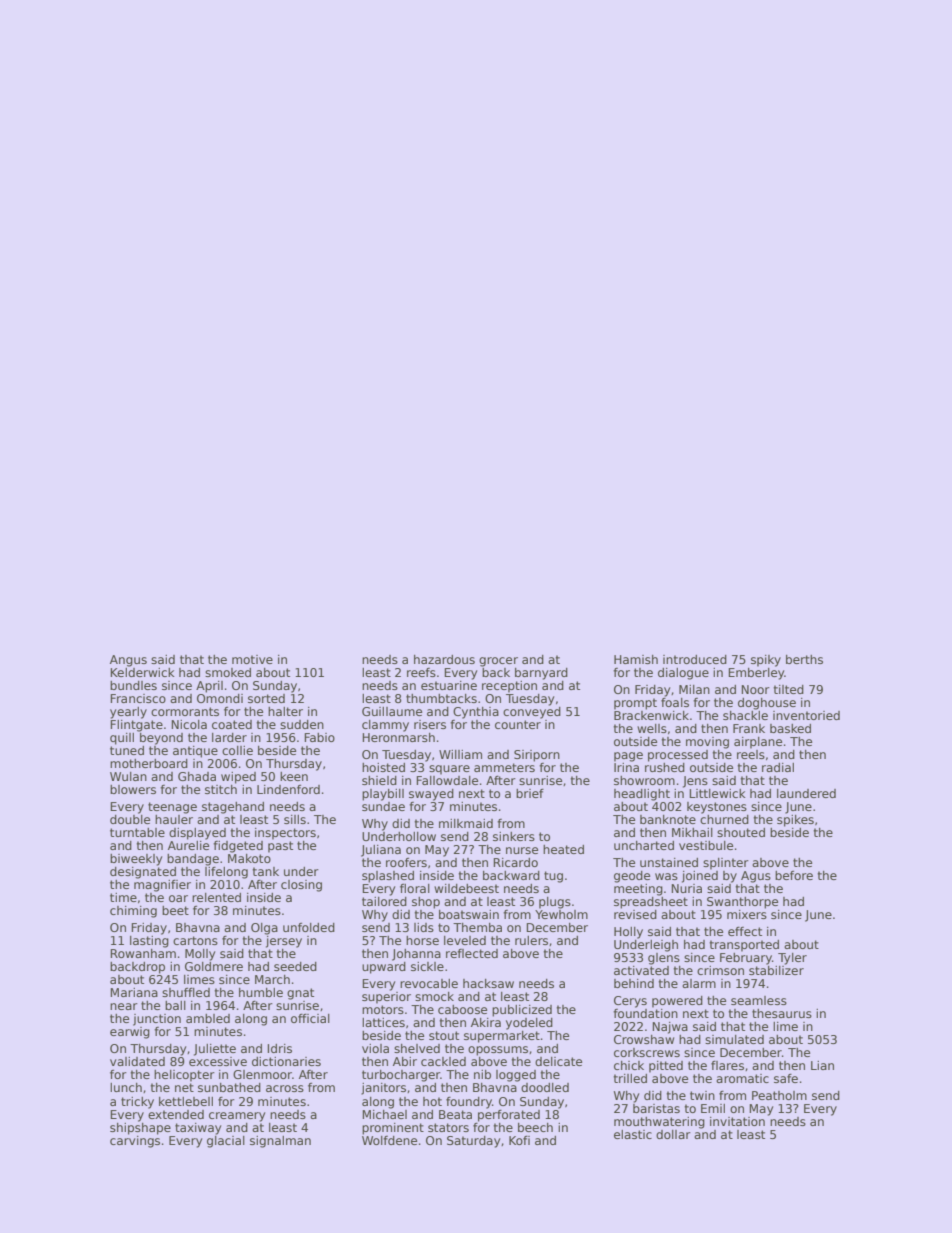 Image resolution: width=952 pixels, height=1233 pixels. Describe the element at coordinates (226, 1142) in the document. I see `glacial` at that location.
